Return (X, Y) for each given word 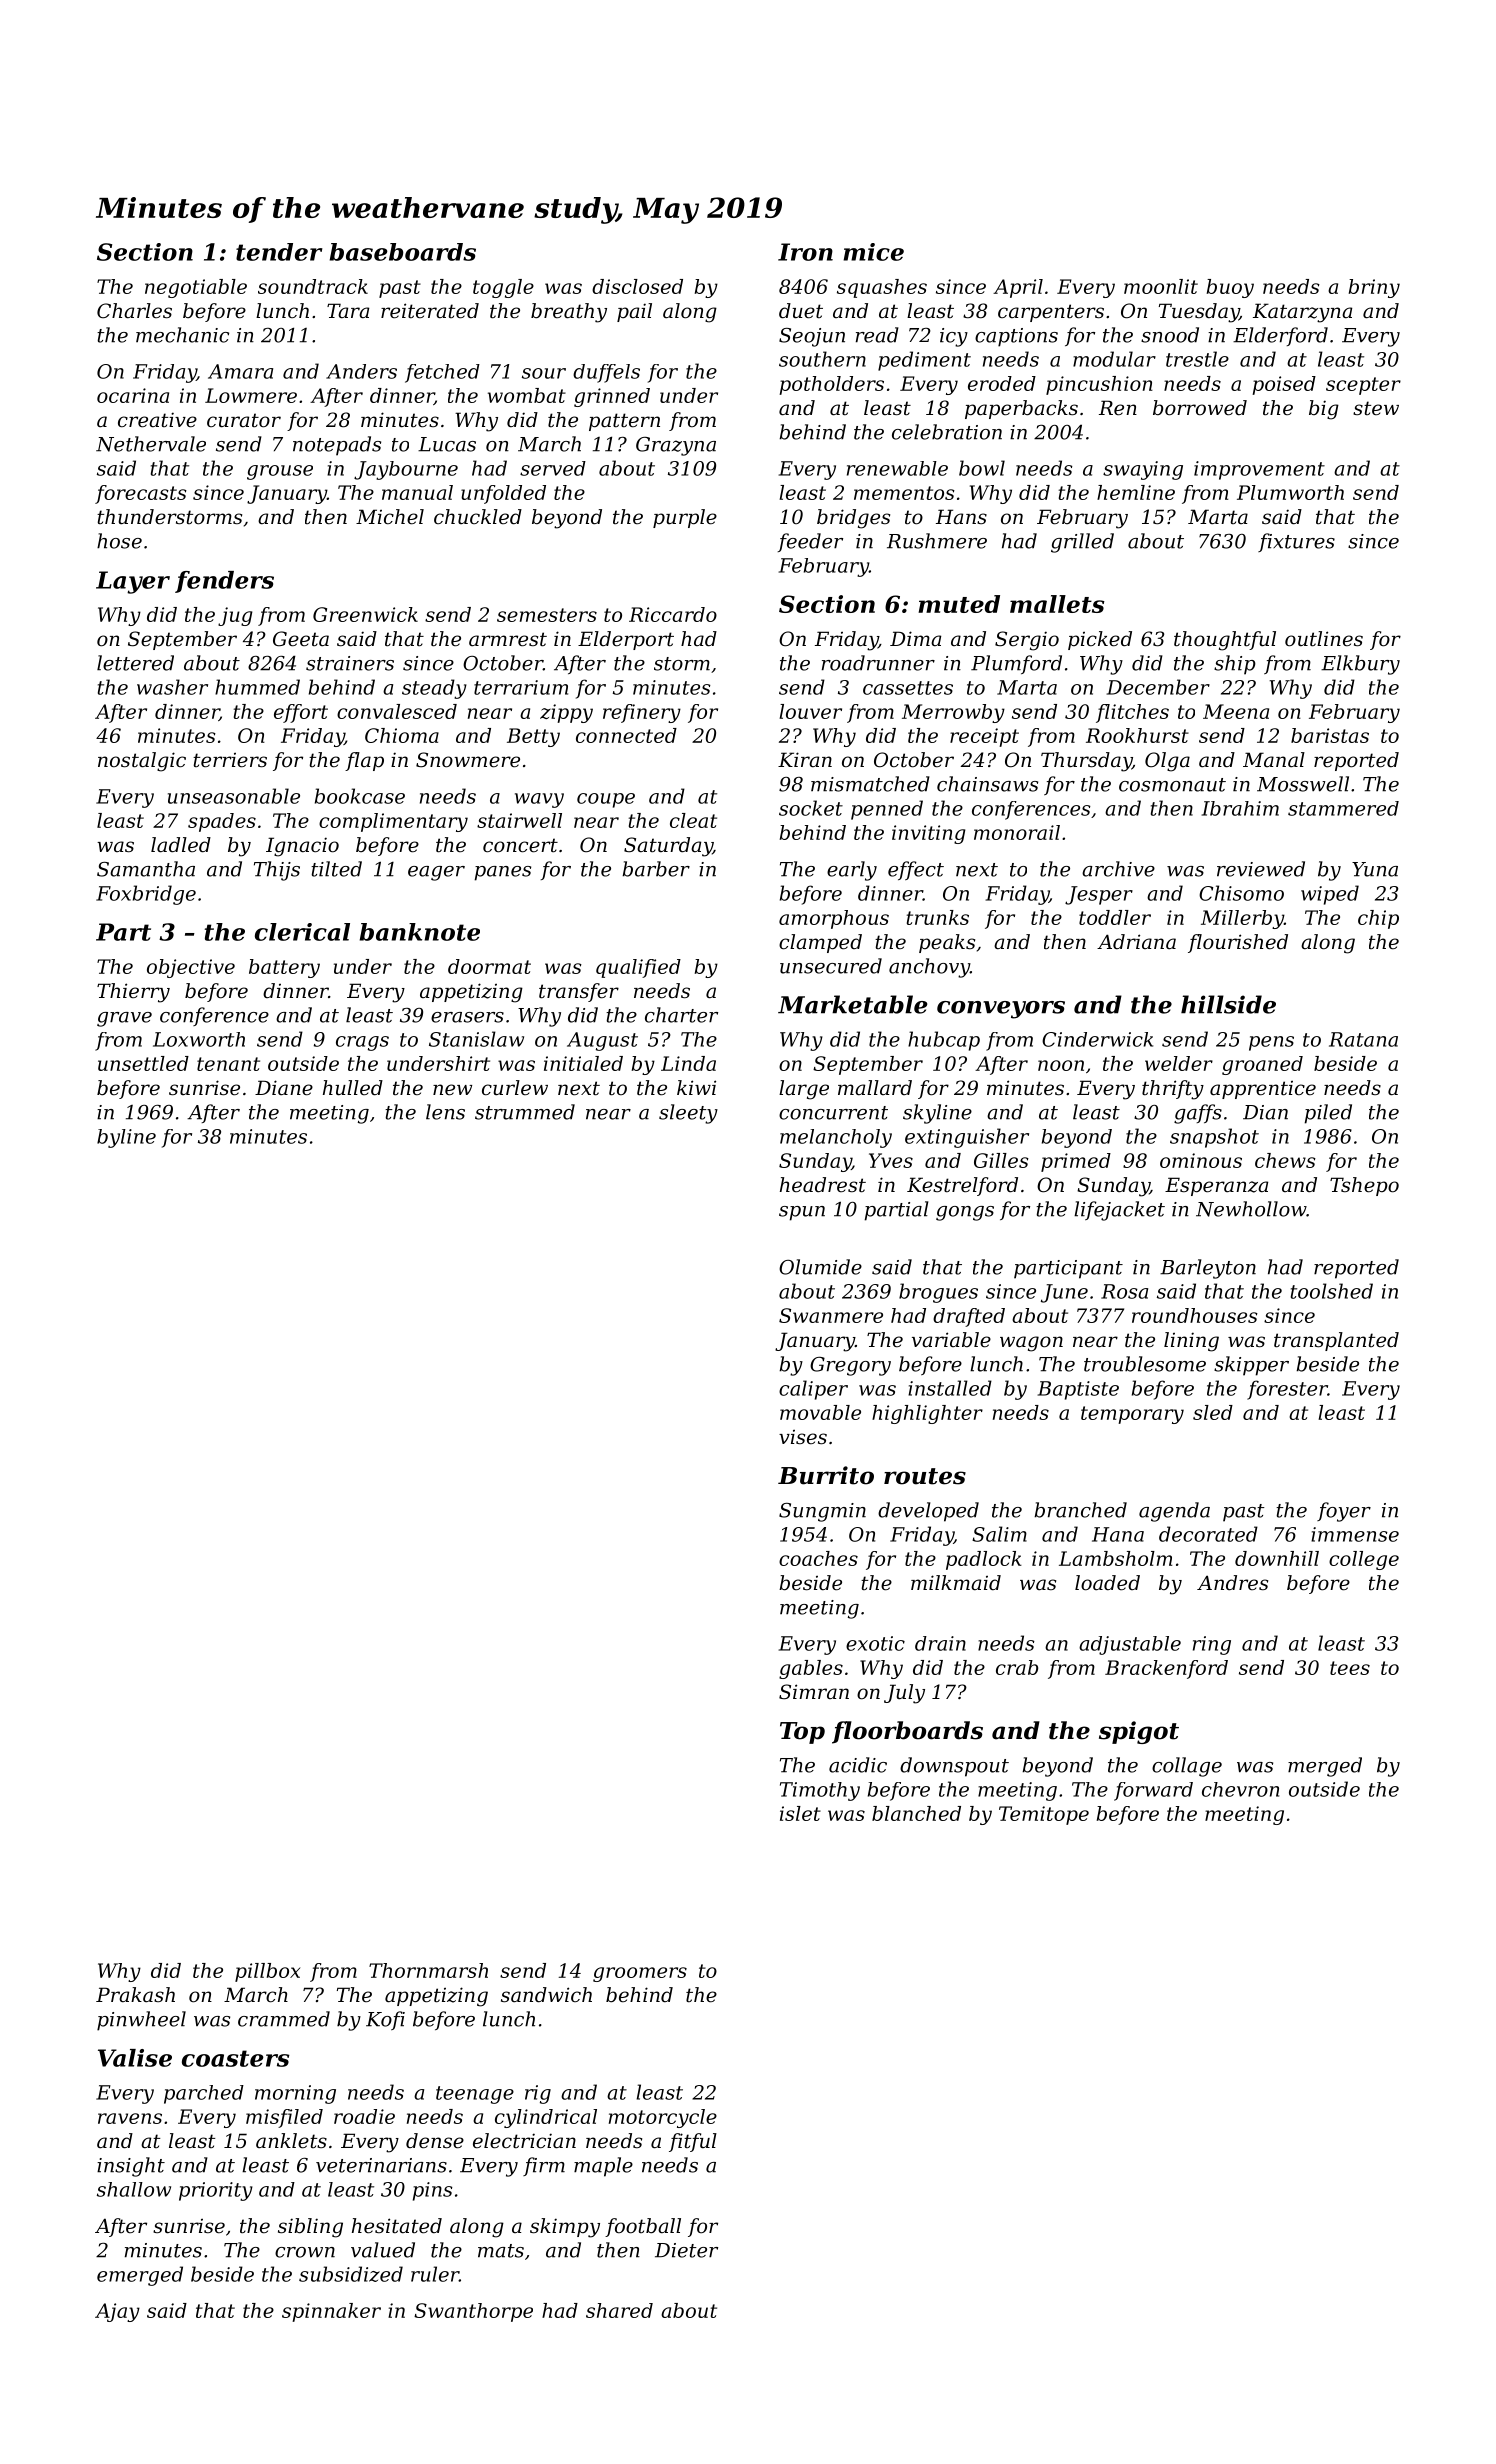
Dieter (686, 2250)
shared (619, 2310)
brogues (938, 1293)
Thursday (1086, 762)
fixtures (1296, 542)
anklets (291, 2141)
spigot (1139, 1732)
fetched (442, 373)
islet (800, 1813)
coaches (818, 1558)
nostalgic (142, 762)
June (1064, 1293)
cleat (693, 820)
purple (685, 518)
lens (445, 1112)
